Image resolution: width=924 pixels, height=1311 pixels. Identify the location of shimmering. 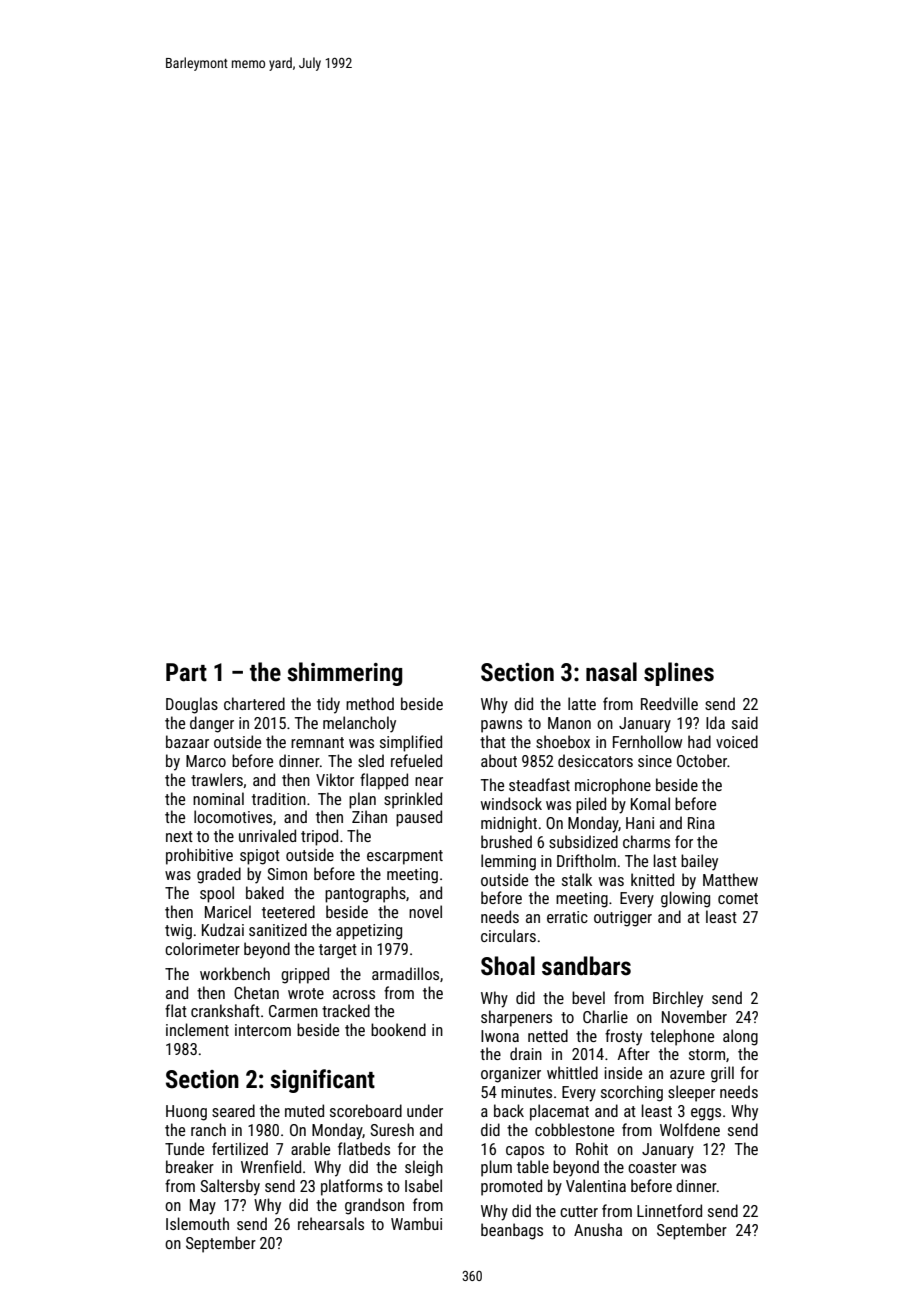
(344, 674).
